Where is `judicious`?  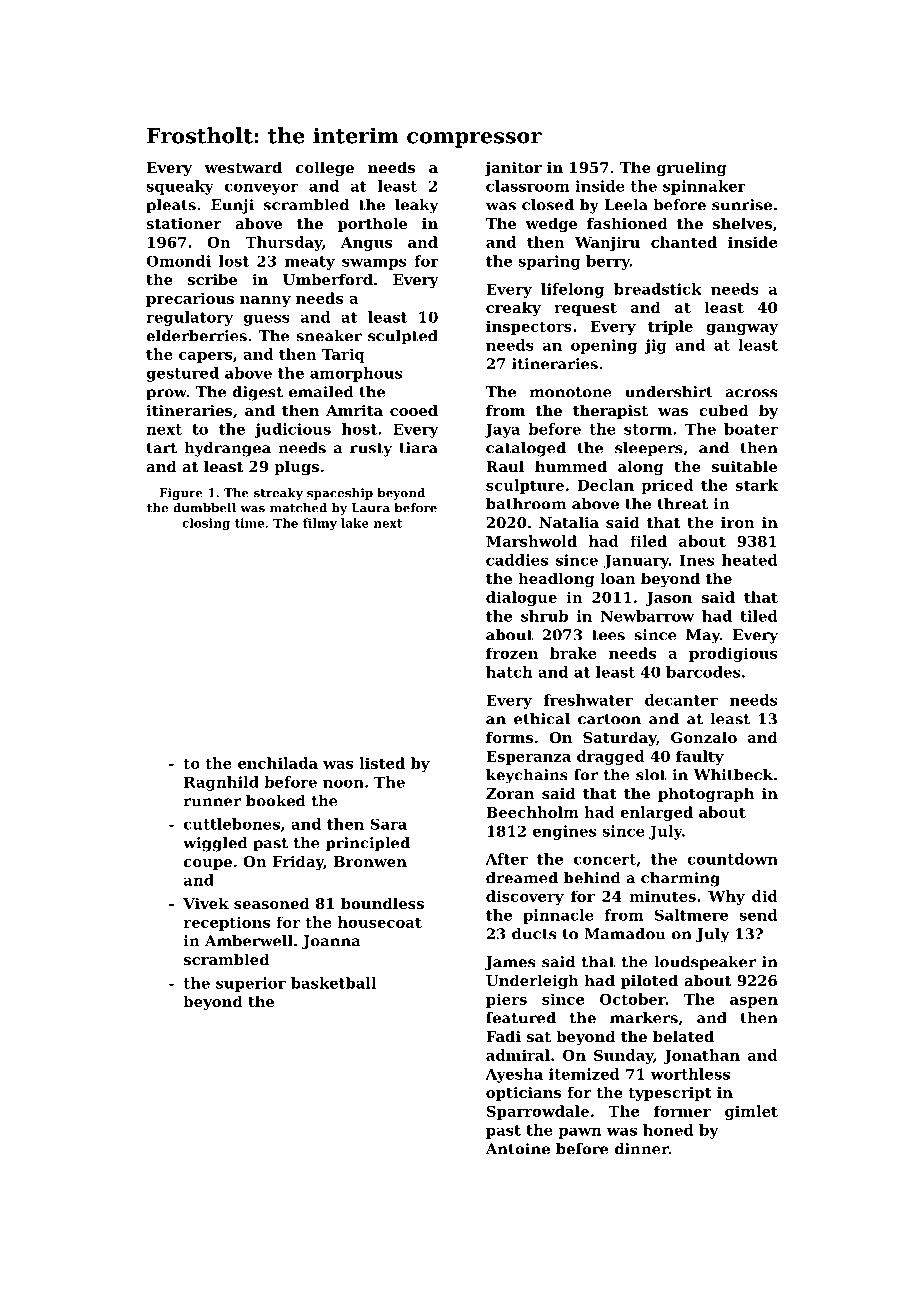 judicious is located at coordinates (292, 430).
